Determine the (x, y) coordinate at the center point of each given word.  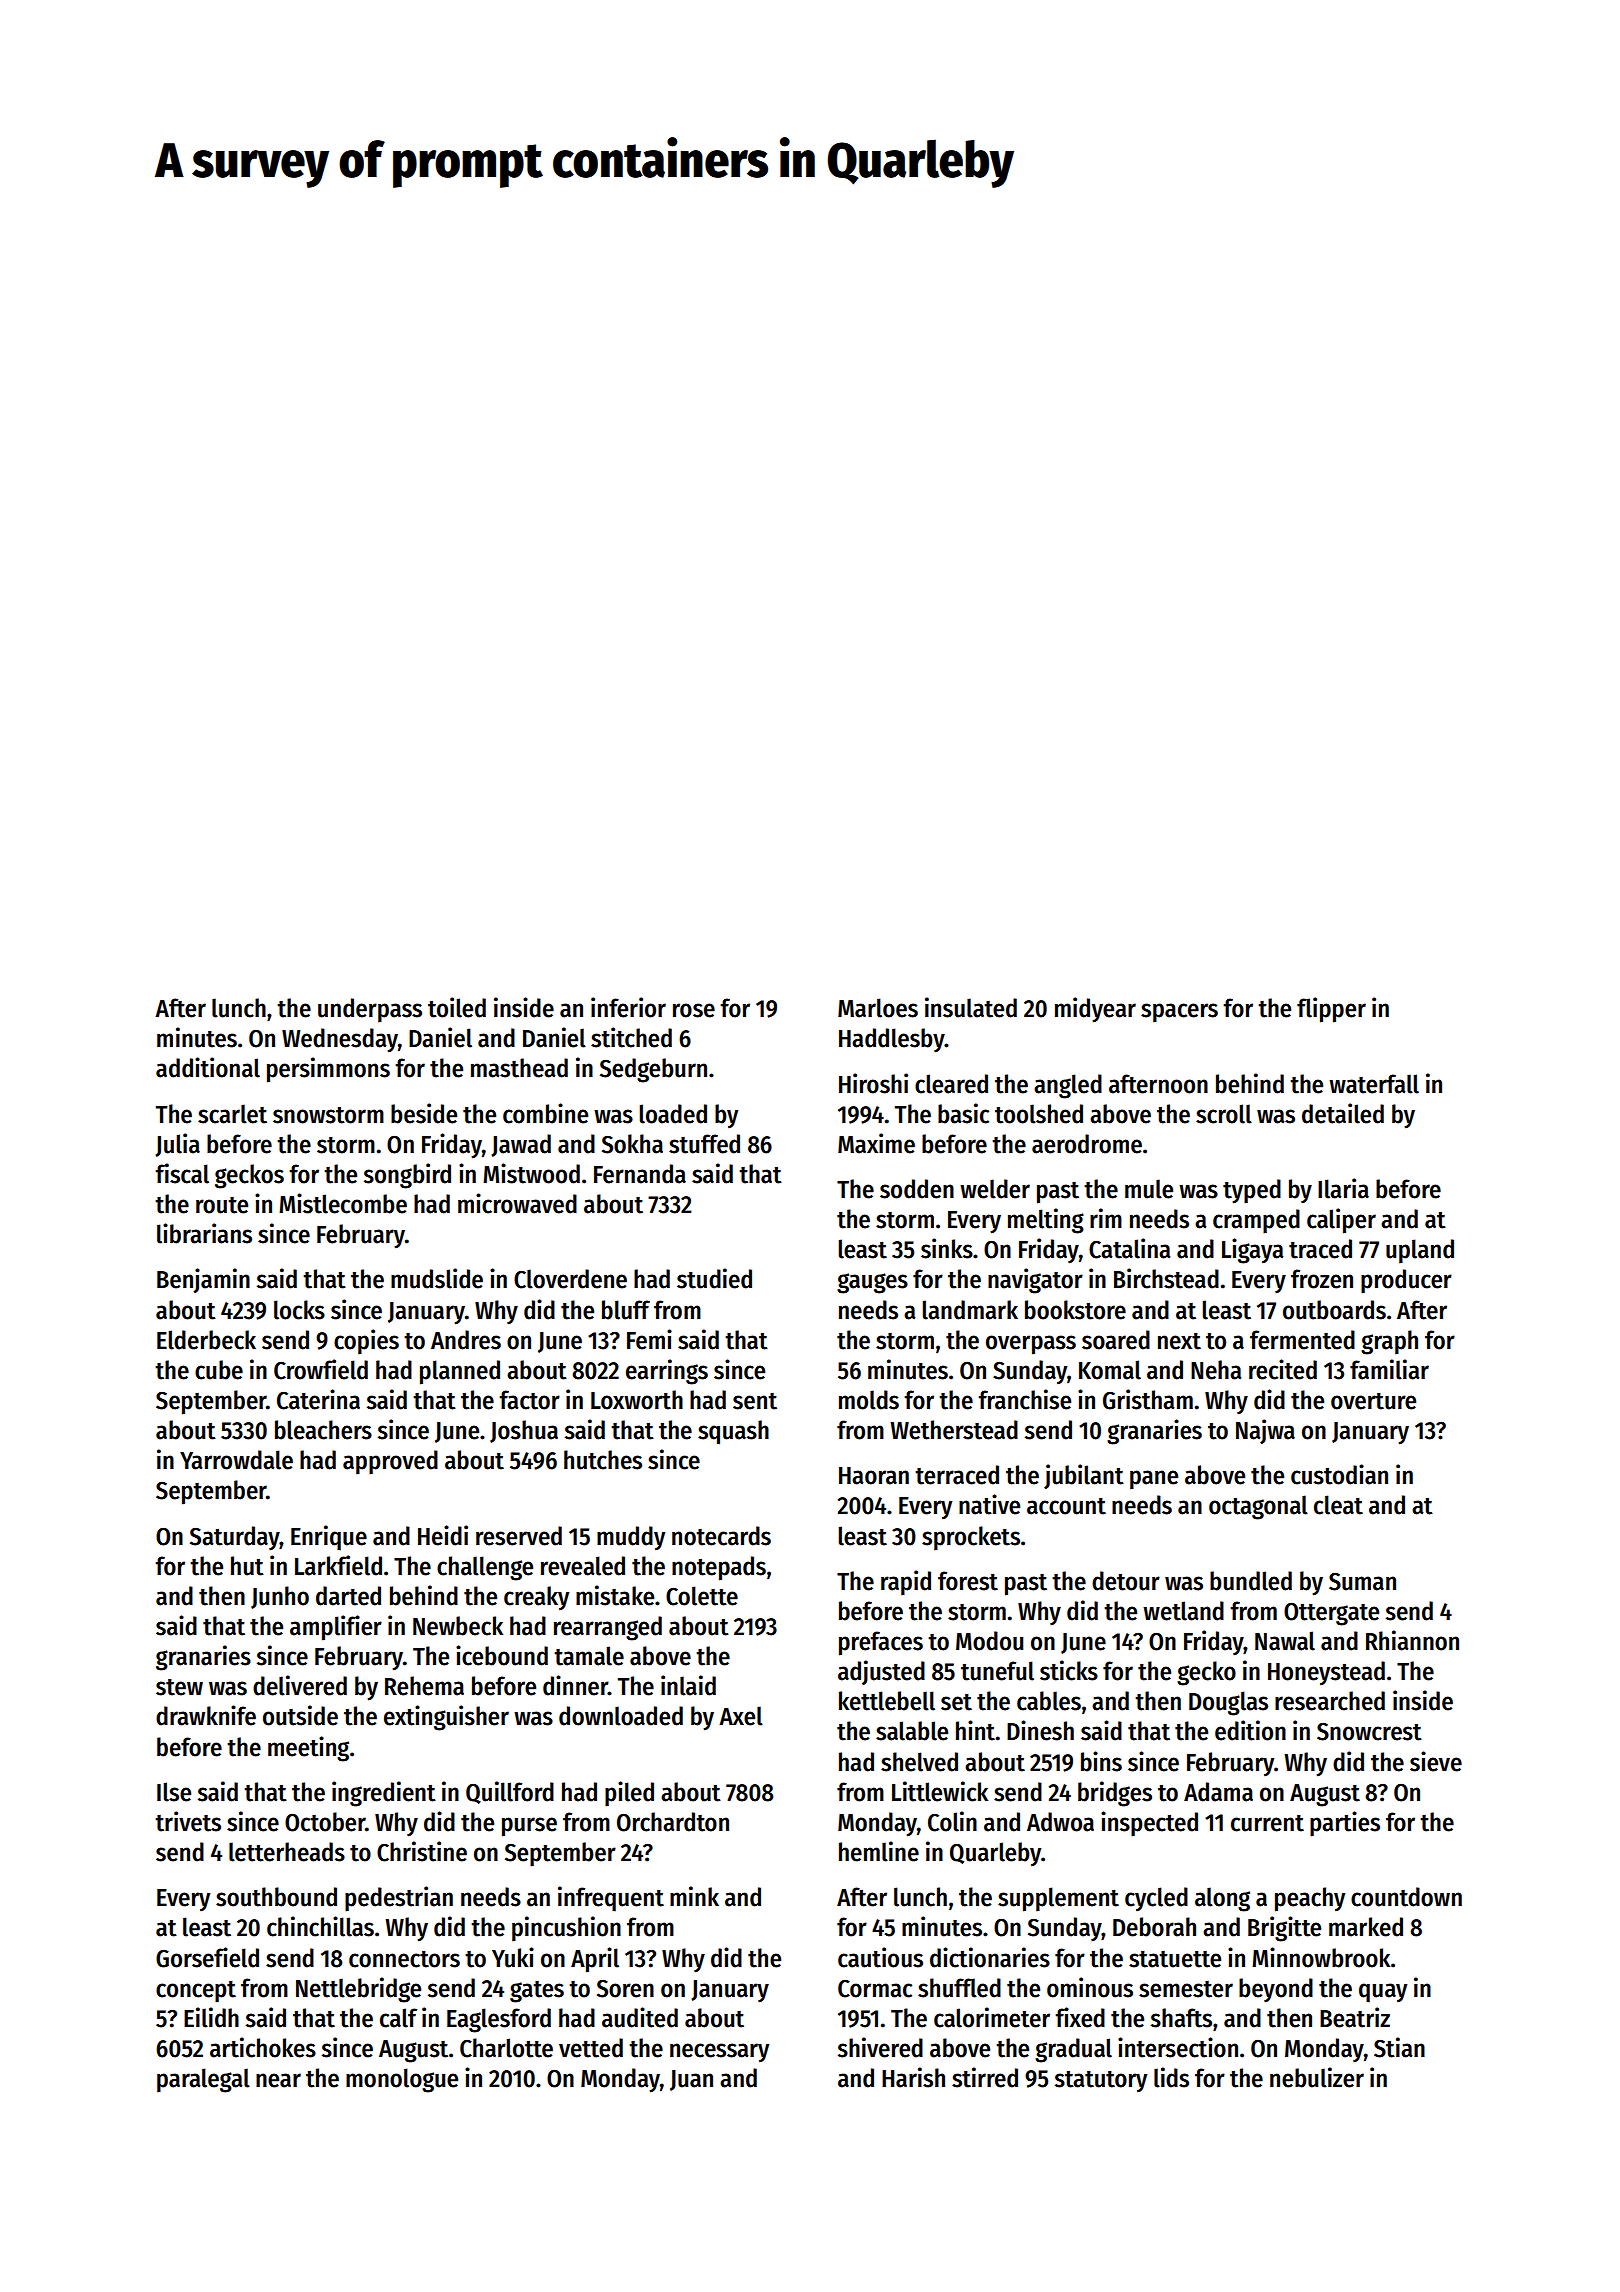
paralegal (203, 2080)
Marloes (878, 1008)
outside (300, 1715)
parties (1345, 1824)
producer (1406, 1281)
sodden (917, 1189)
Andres (466, 1340)
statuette (1175, 1959)
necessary (720, 2052)
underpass (370, 1010)
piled (629, 1794)
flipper (1331, 1010)
